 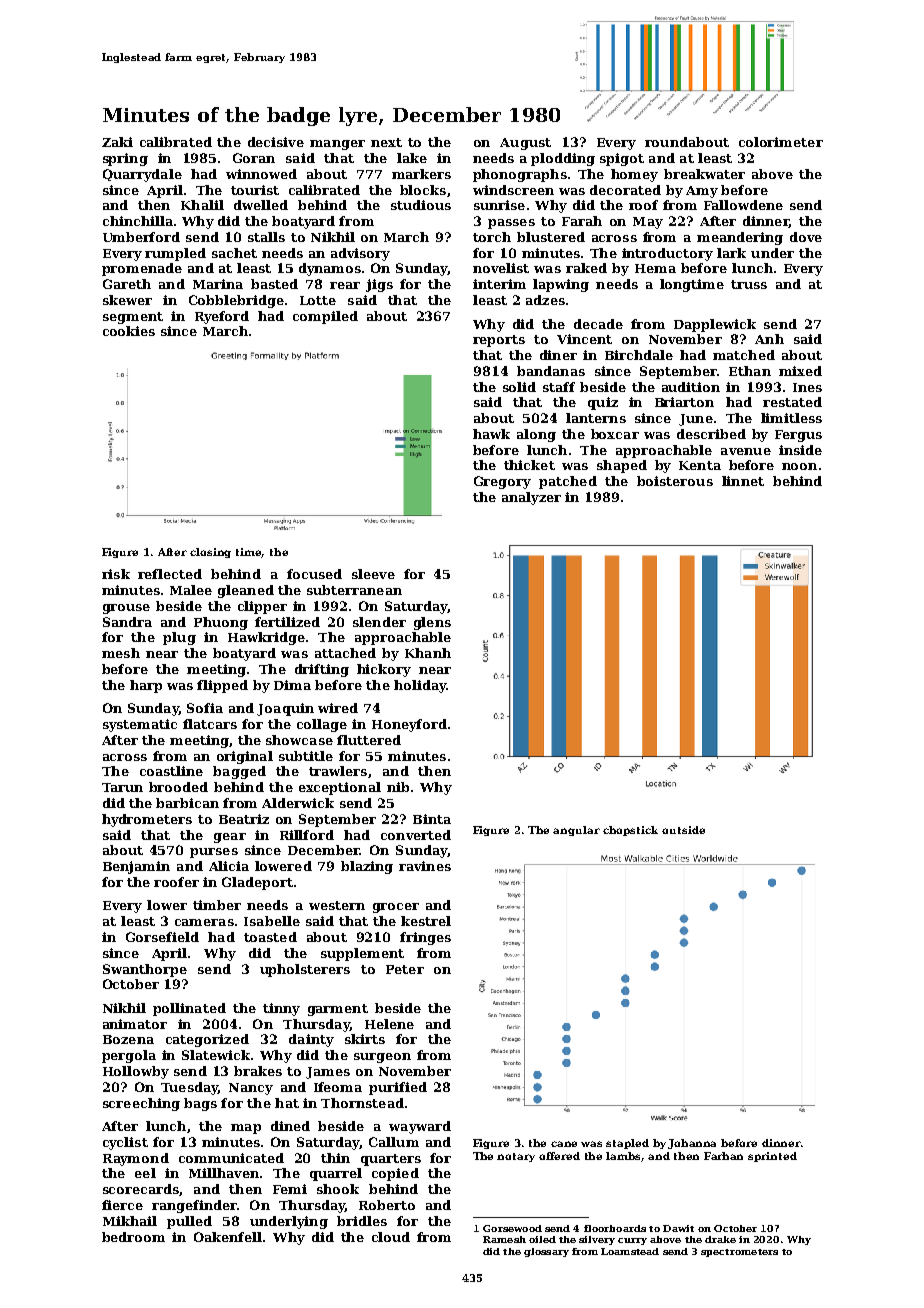 What do you see at coordinates (133, 1237) in the screenshot?
I see `bedroom` at bounding box center [133, 1237].
